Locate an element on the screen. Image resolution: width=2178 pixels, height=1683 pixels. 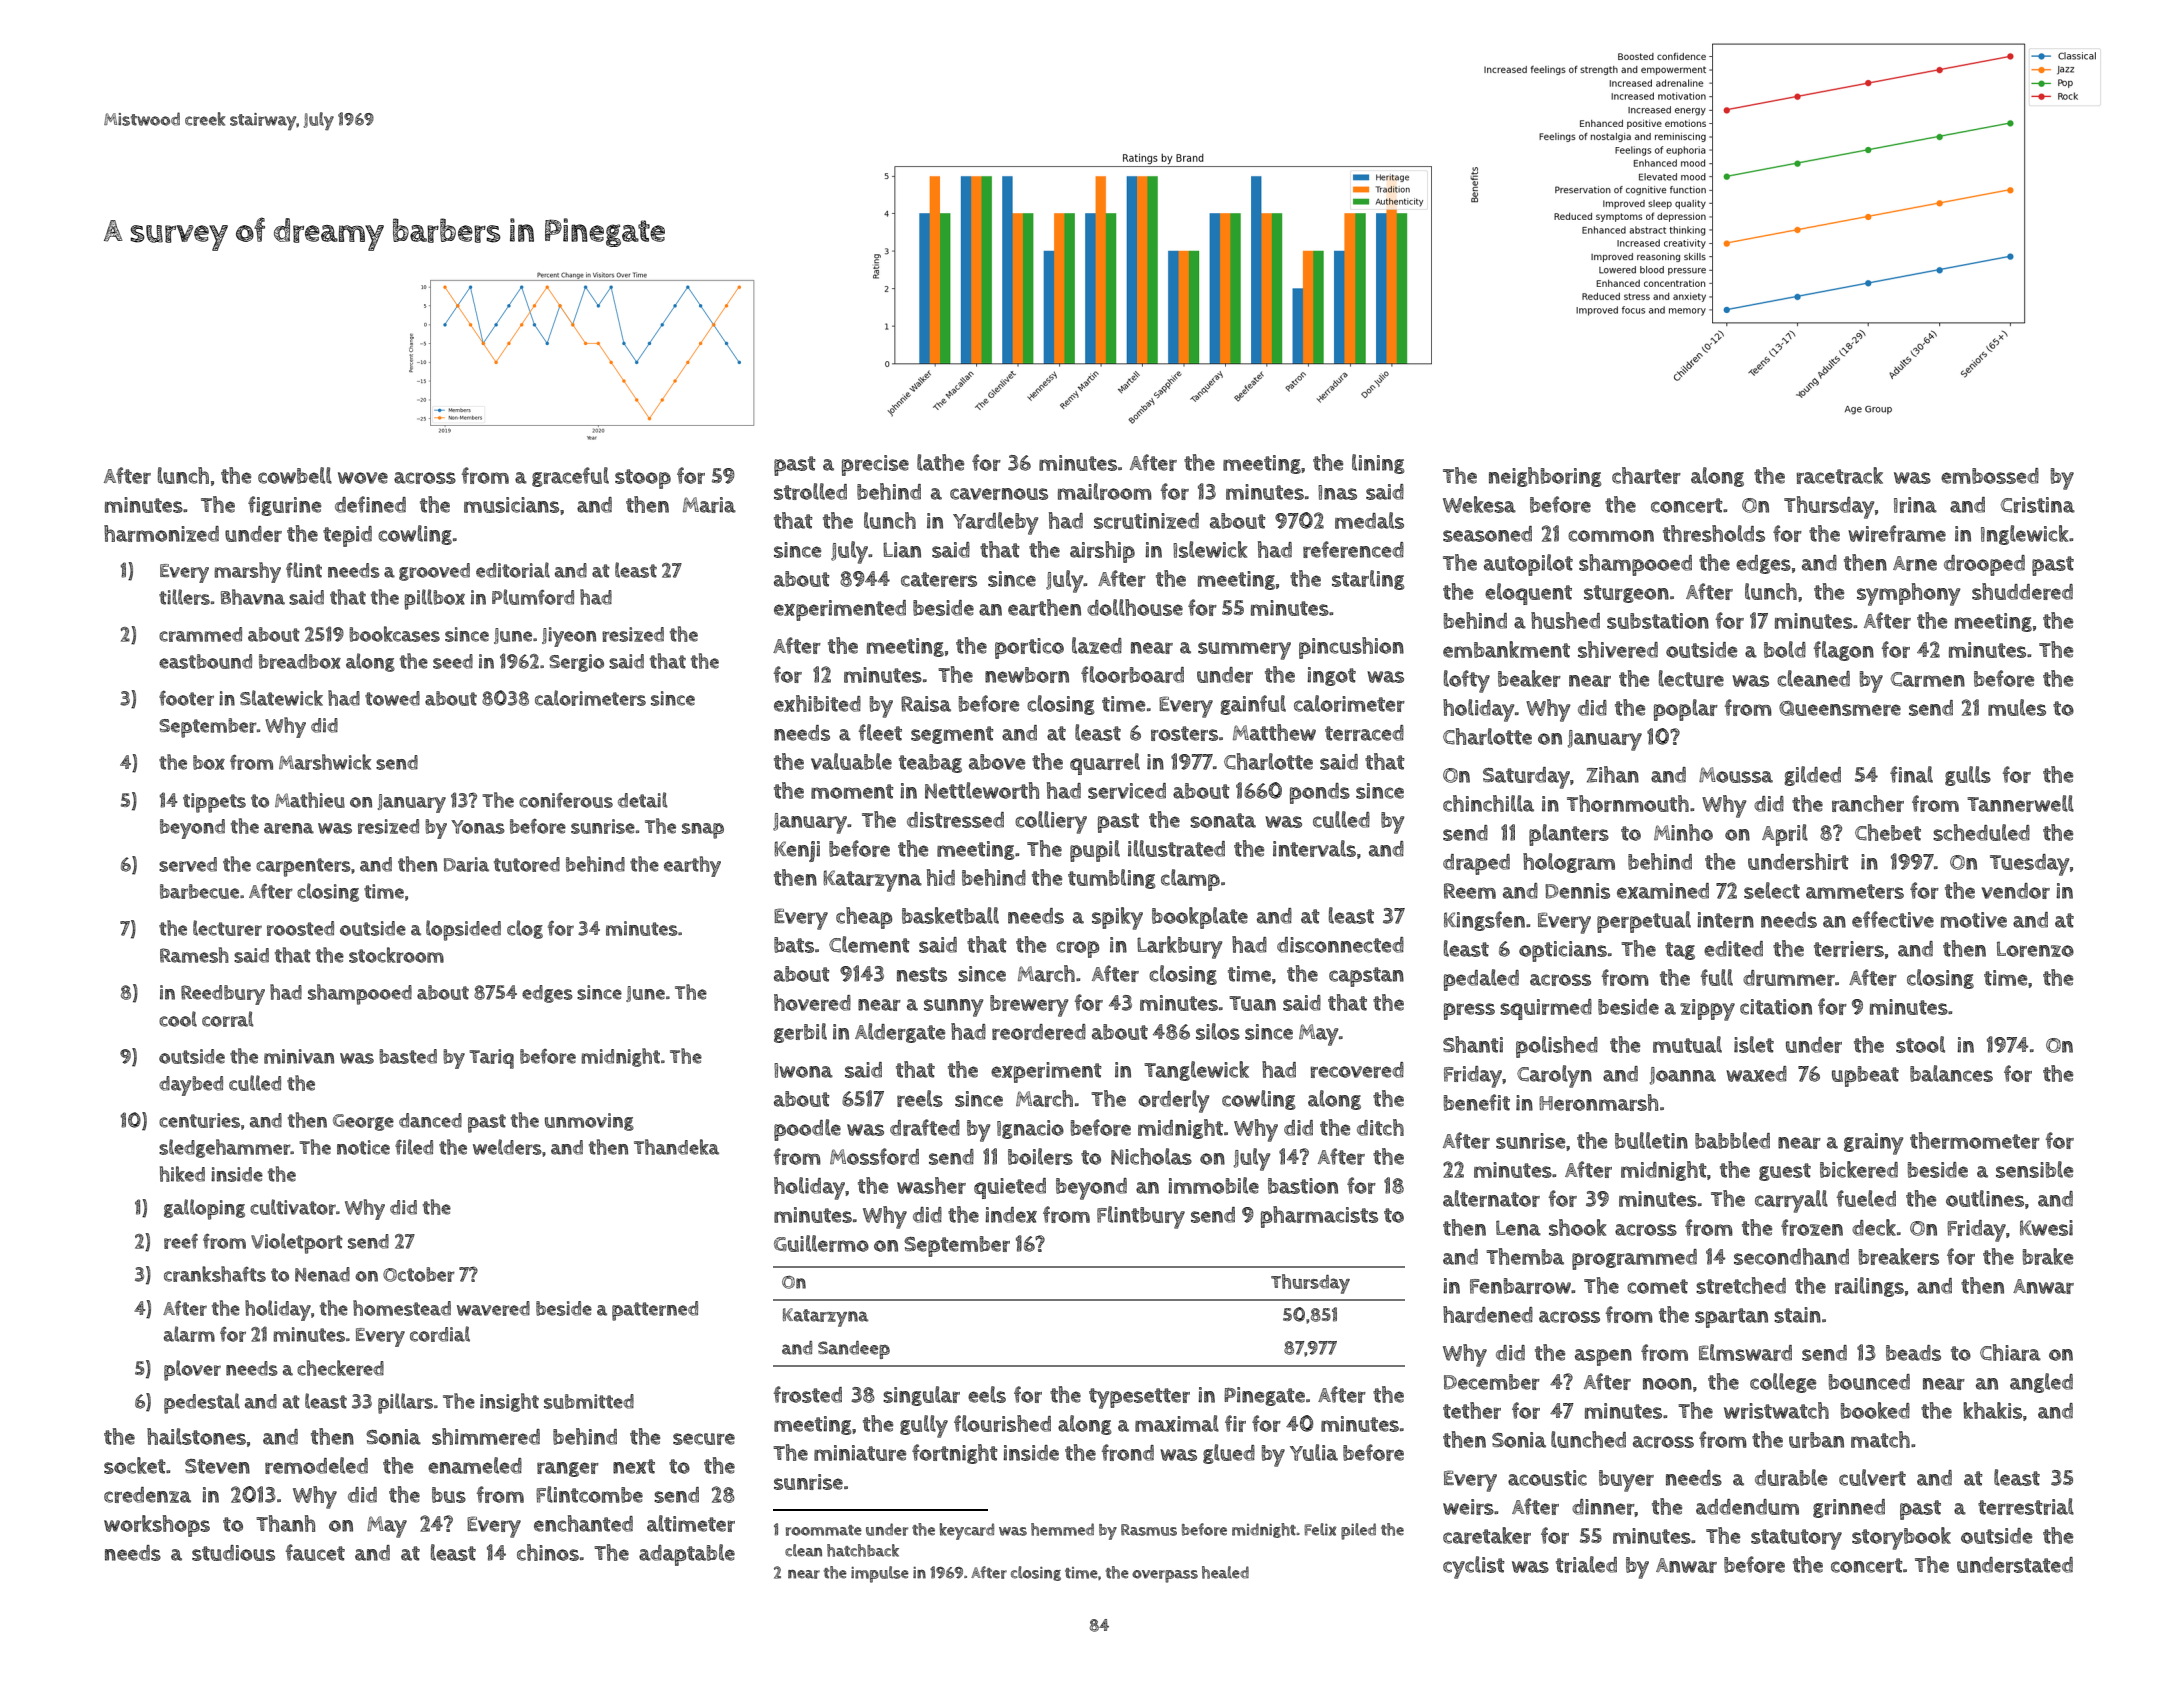
illustrated is located at coordinates (1176, 848).
